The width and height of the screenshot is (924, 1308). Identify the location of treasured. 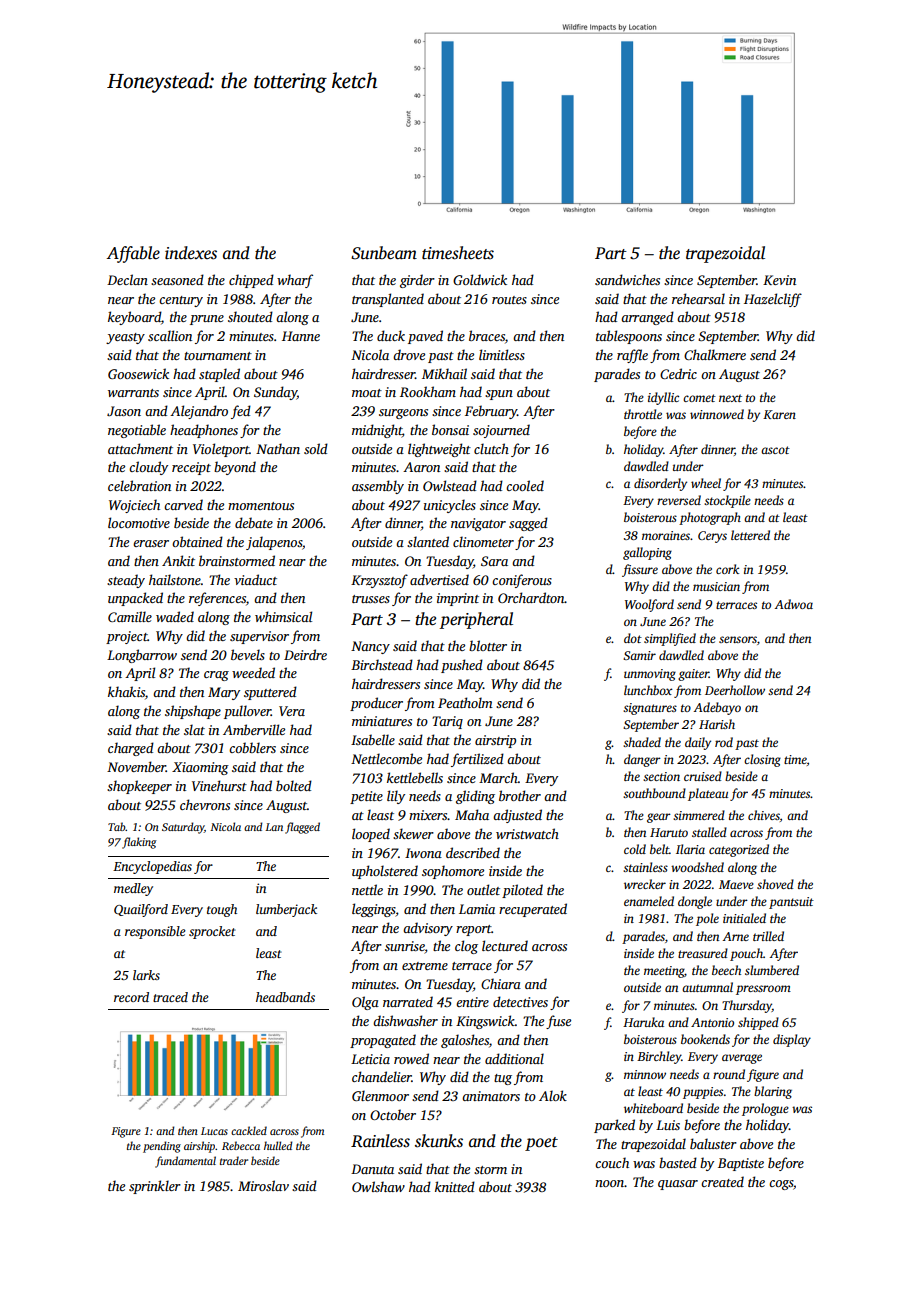
(703, 953).
